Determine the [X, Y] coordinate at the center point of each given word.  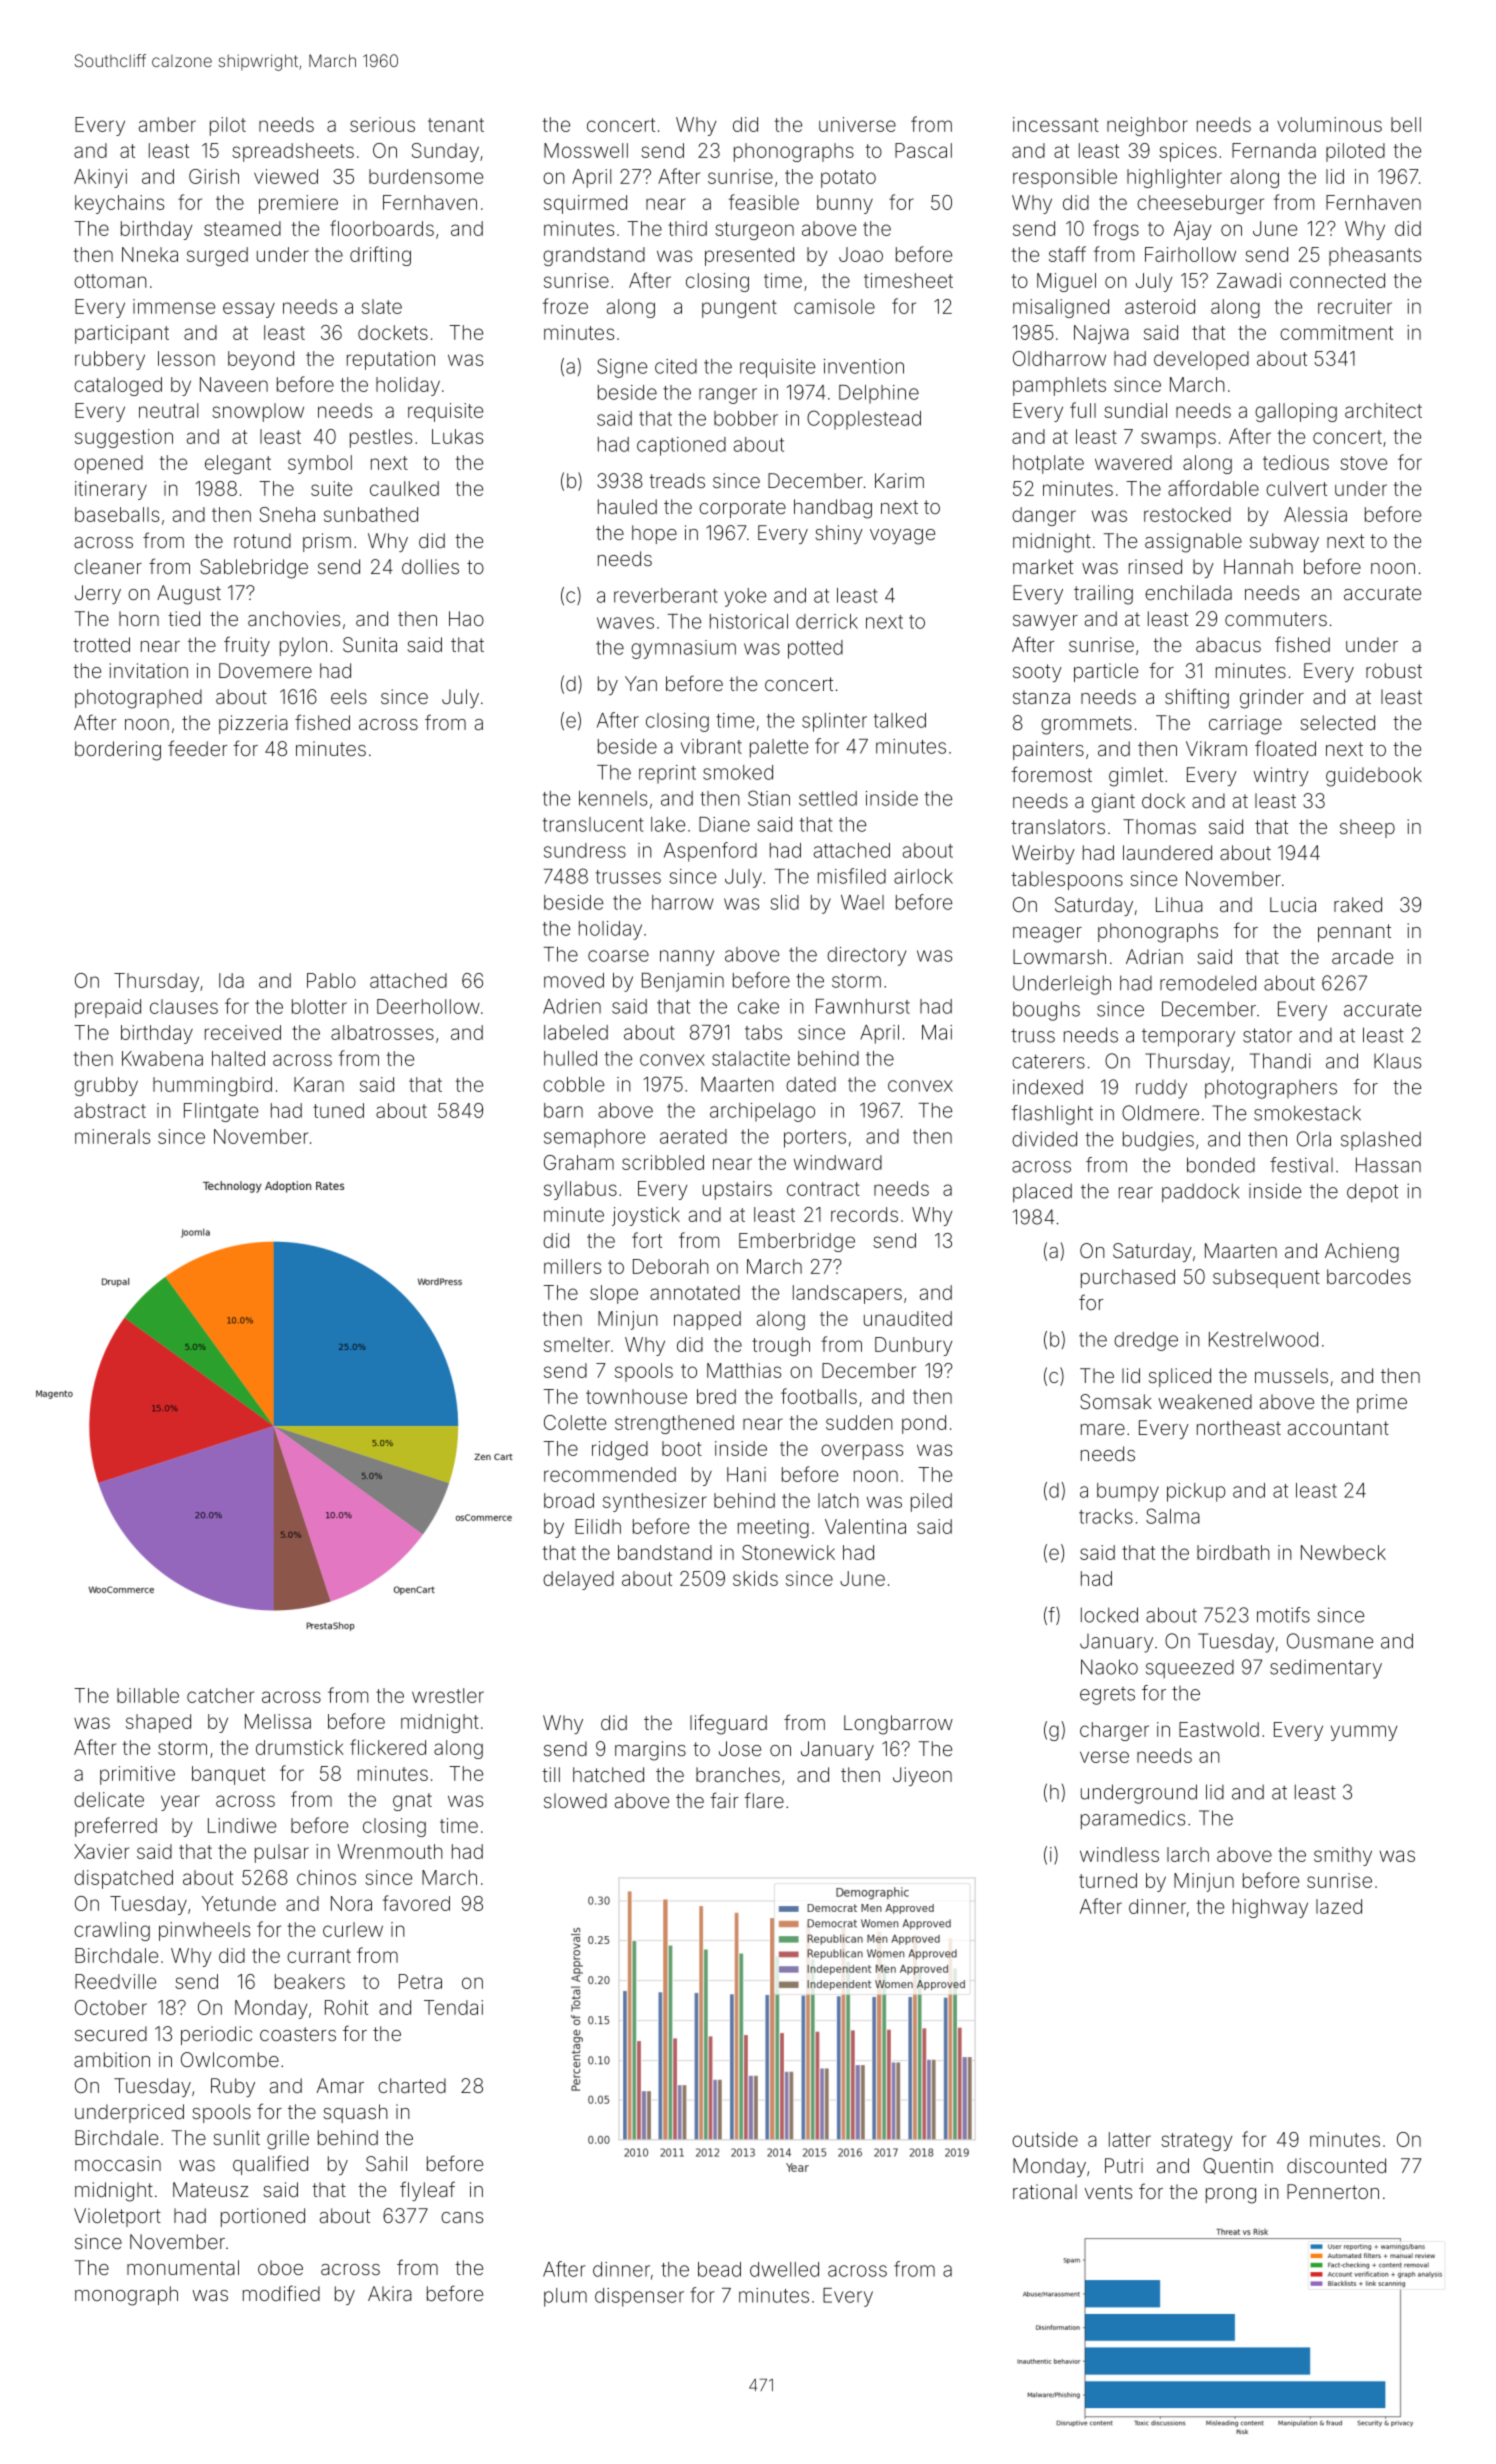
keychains [119, 204]
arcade [1362, 956]
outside [1045, 2139]
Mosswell [586, 150]
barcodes [1369, 1276]
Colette [575, 1422]
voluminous [1329, 124]
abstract [110, 1110]
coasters [298, 2034]
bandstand [665, 1552]
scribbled [663, 1162]
